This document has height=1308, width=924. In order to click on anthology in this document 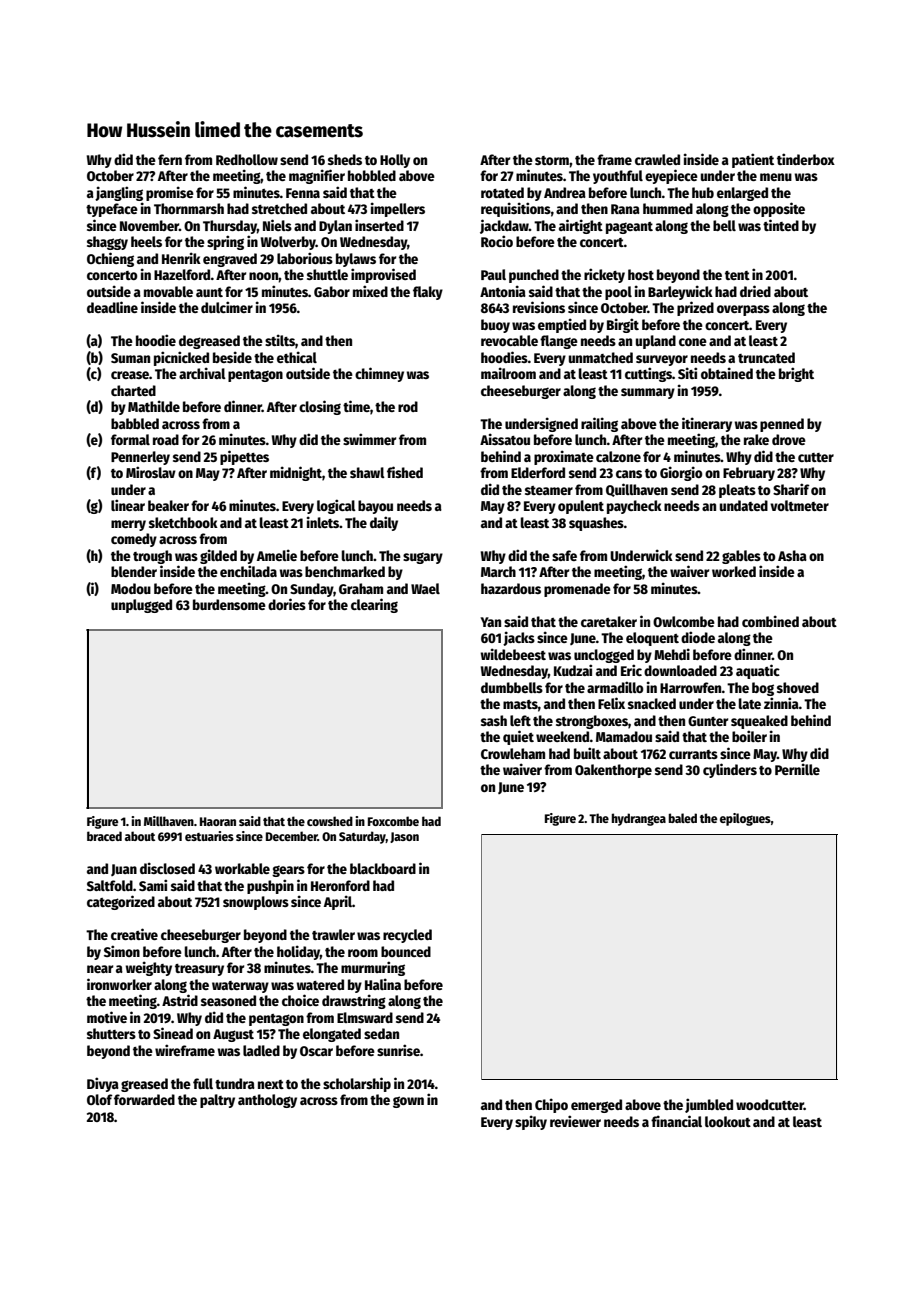, I will do `click(267, 1101)`.
